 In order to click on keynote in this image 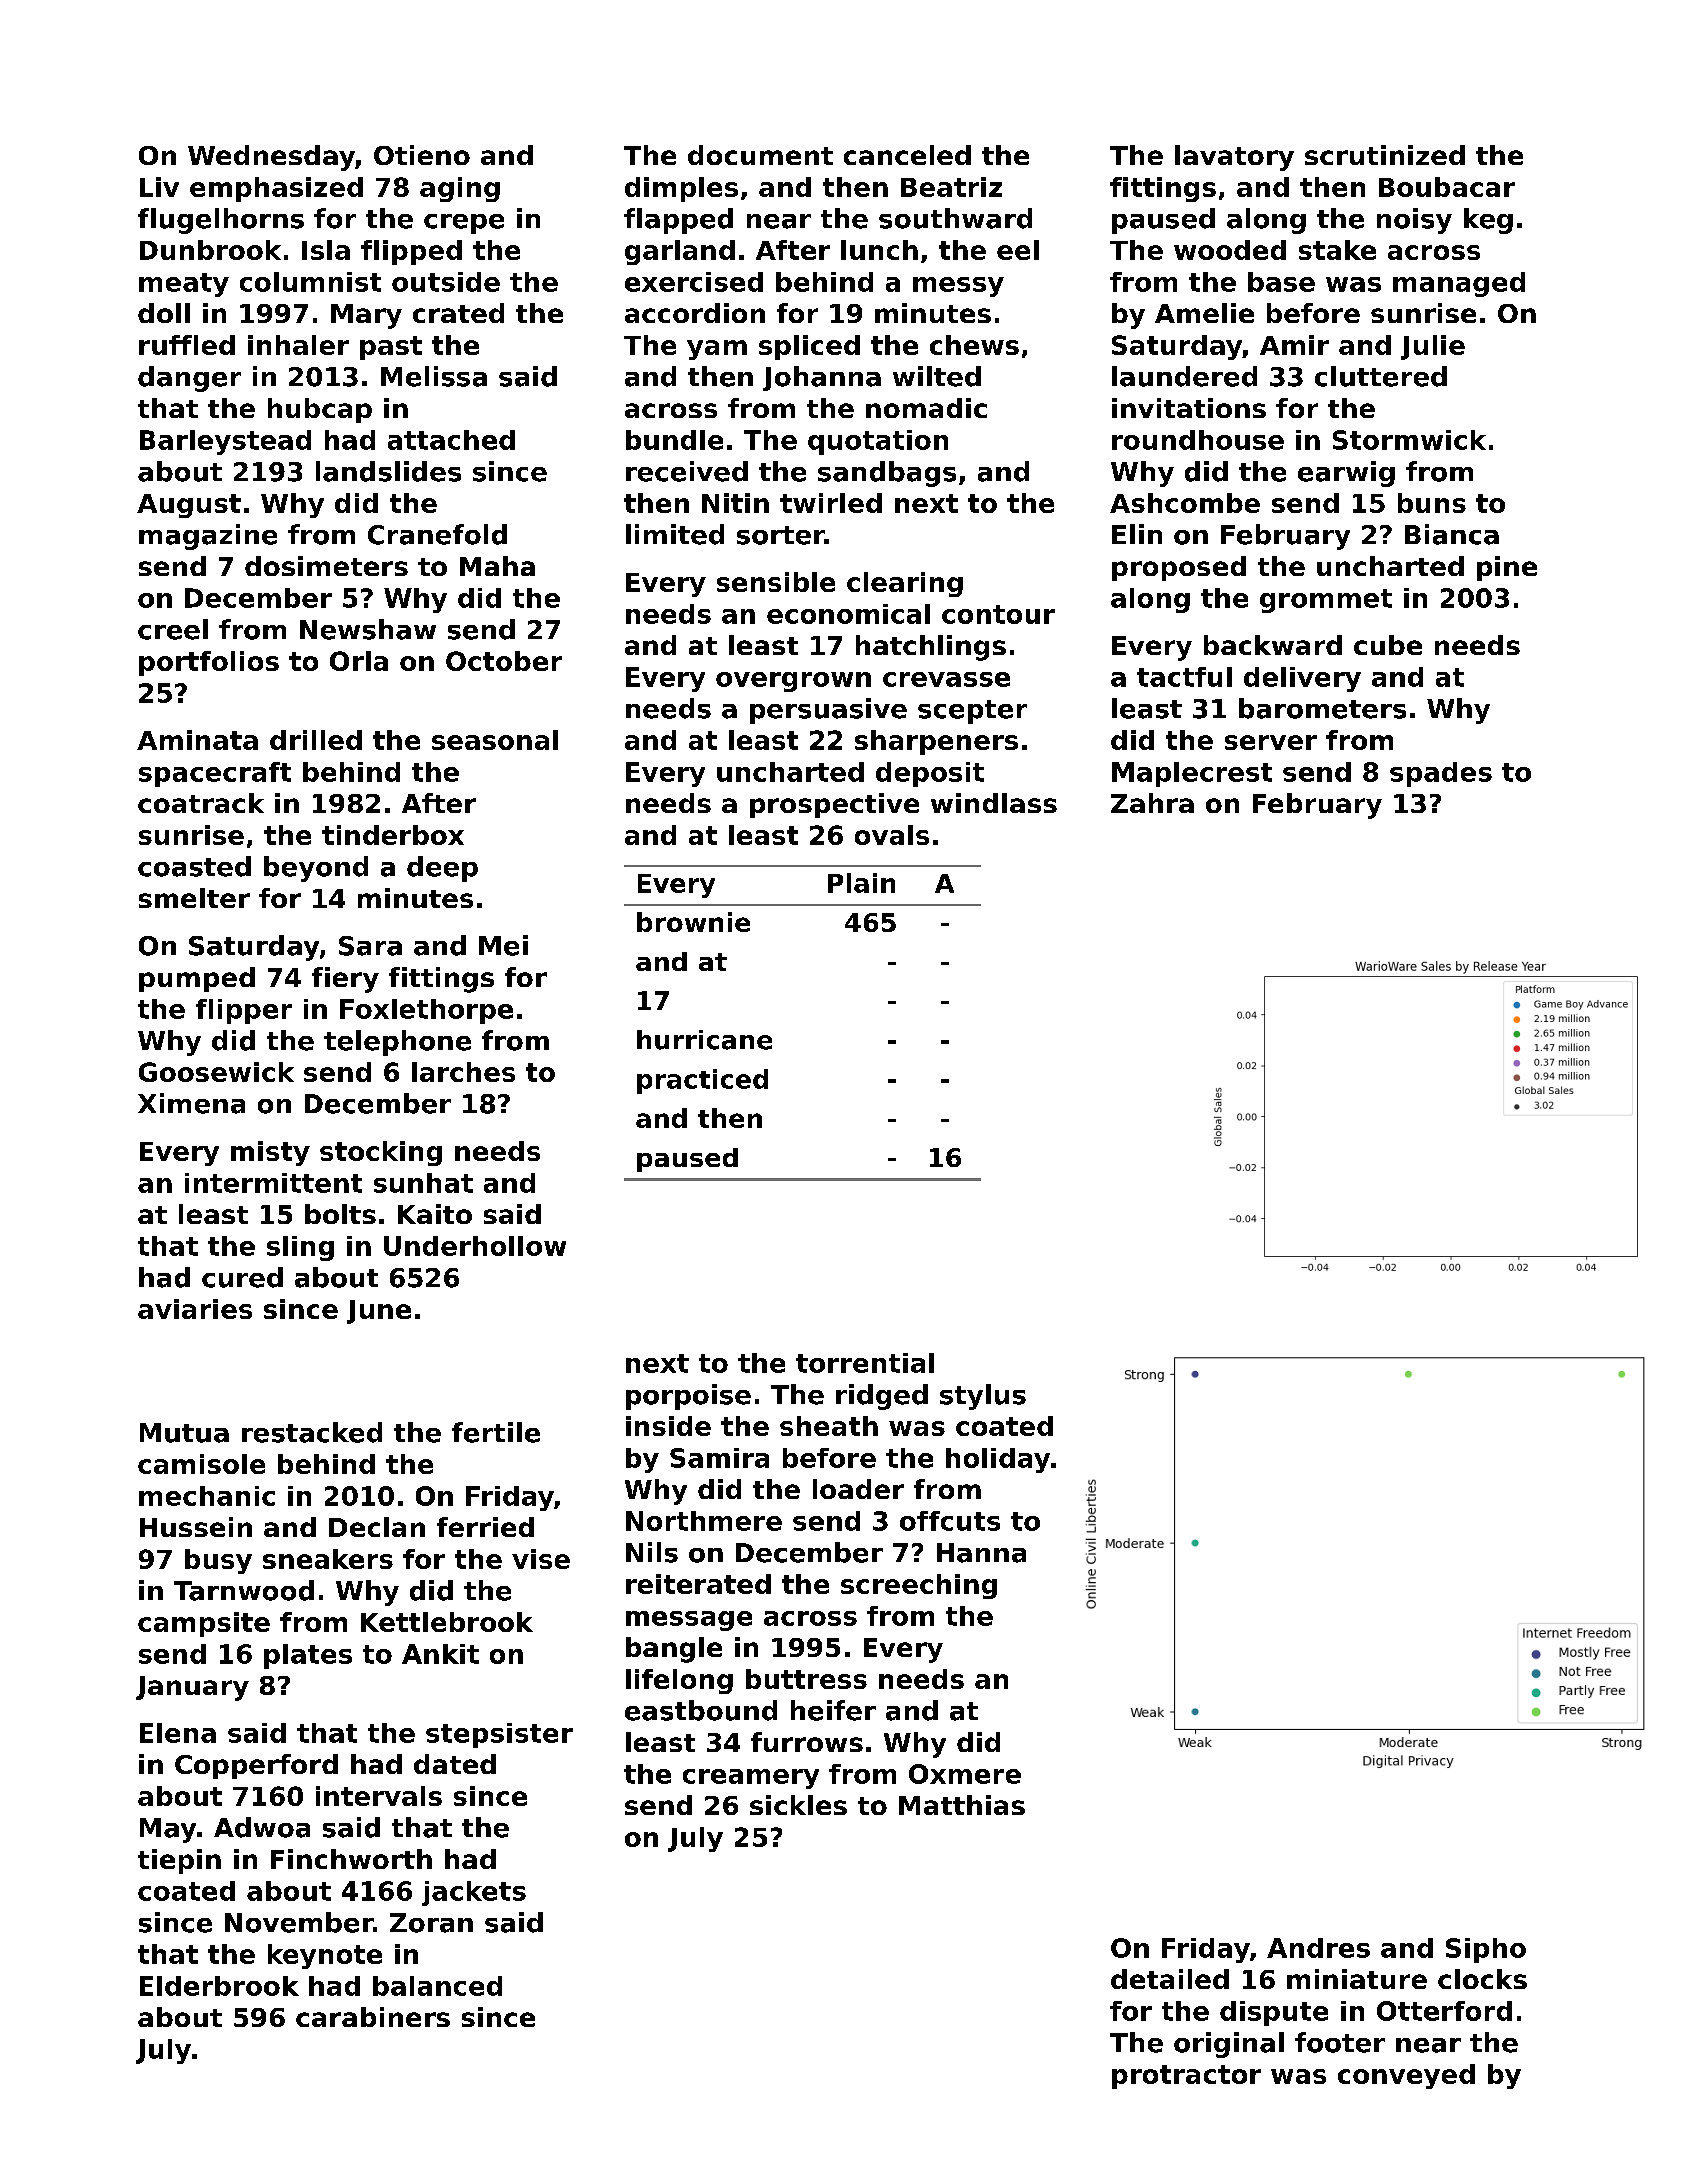, I will do `click(325, 1956)`.
